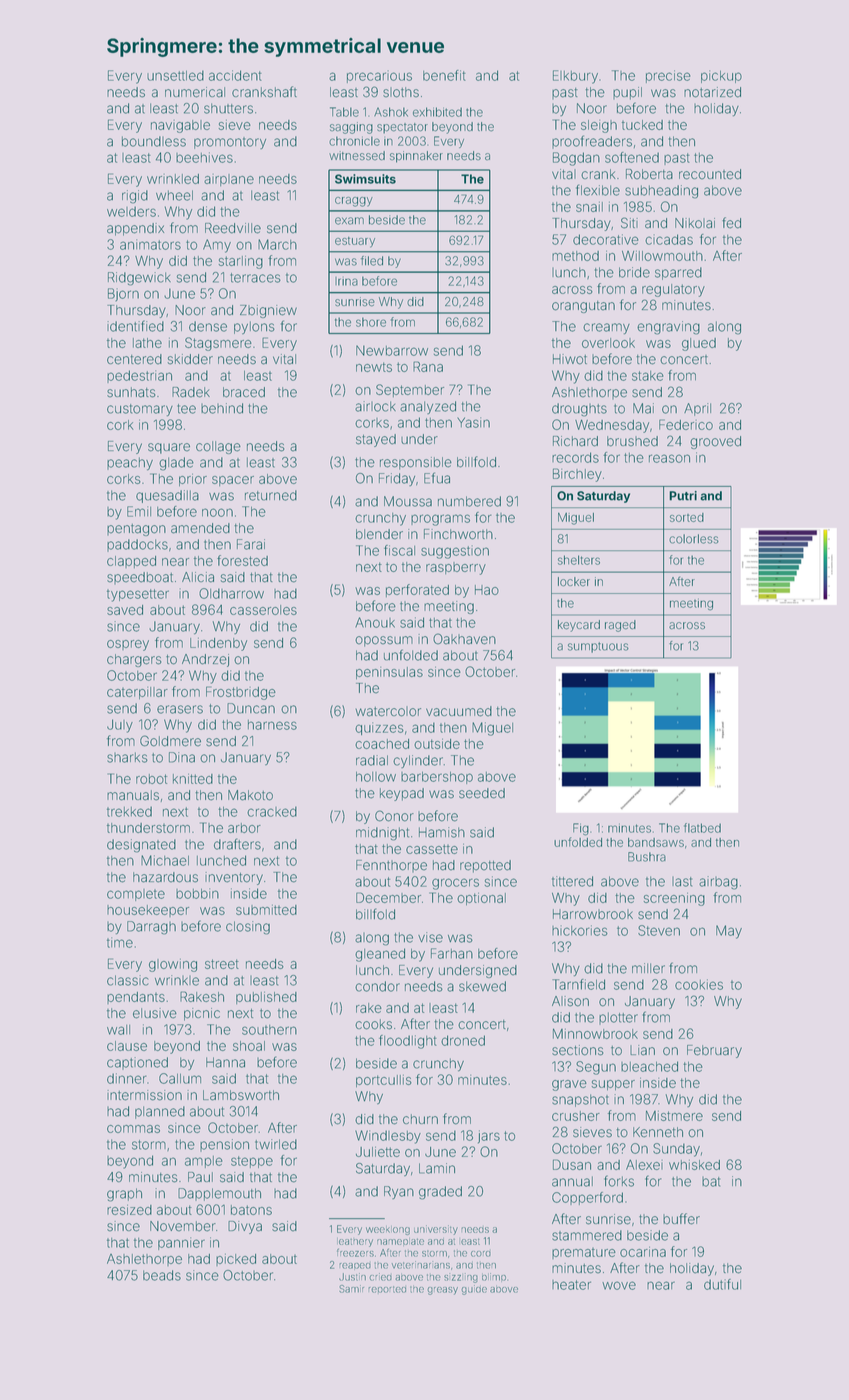  Describe the element at coordinates (440, 1193) in the screenshot. I see `graded` at that location.
